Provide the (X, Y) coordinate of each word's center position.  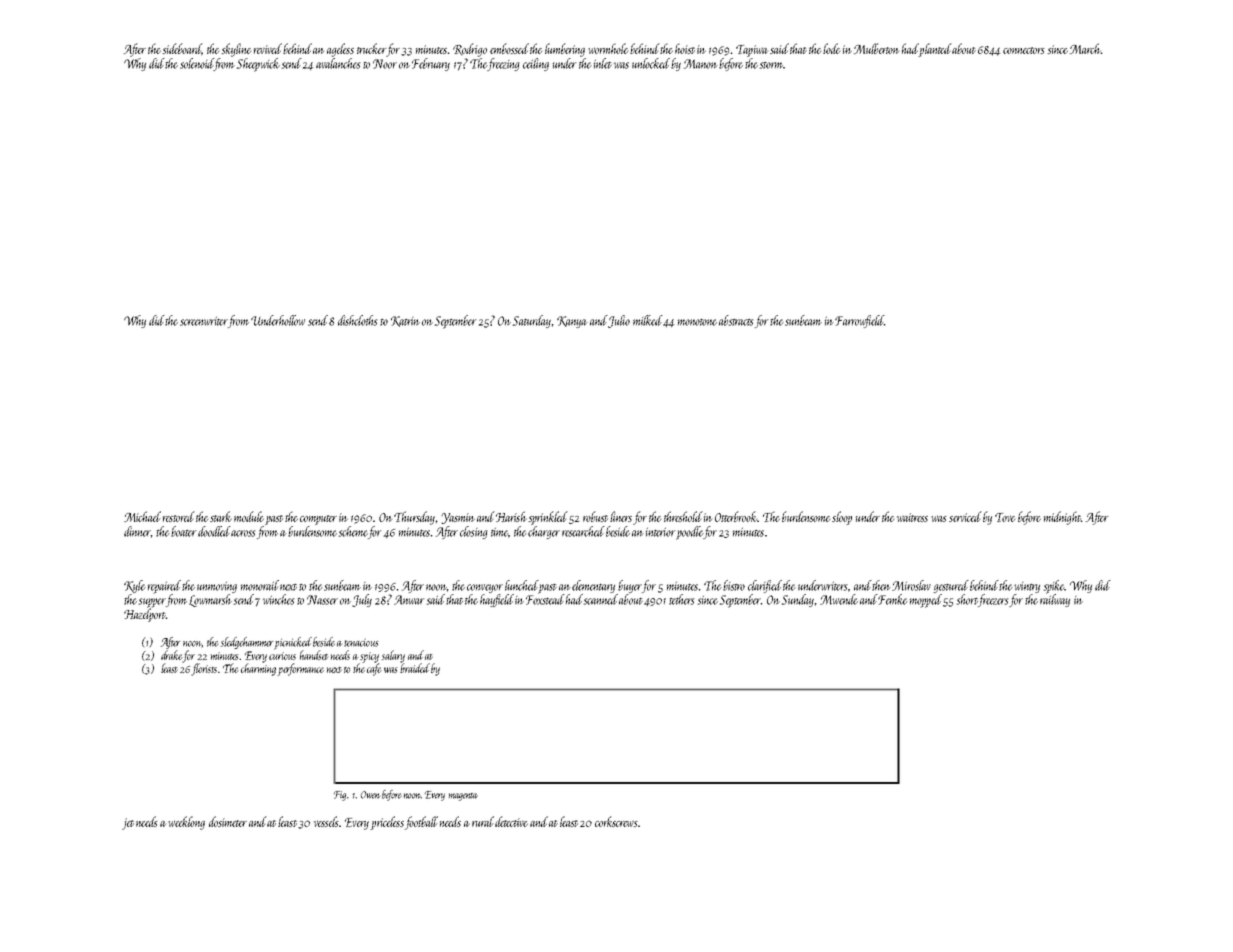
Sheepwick (258, 65)
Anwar (409, 600)
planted (935, 50)
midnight (1062, 518)
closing (473, 532)
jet (128, 824)
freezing (503, 64)
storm (771, 65)
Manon (701, 64)
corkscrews (616, 821)
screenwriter (204, 321)
